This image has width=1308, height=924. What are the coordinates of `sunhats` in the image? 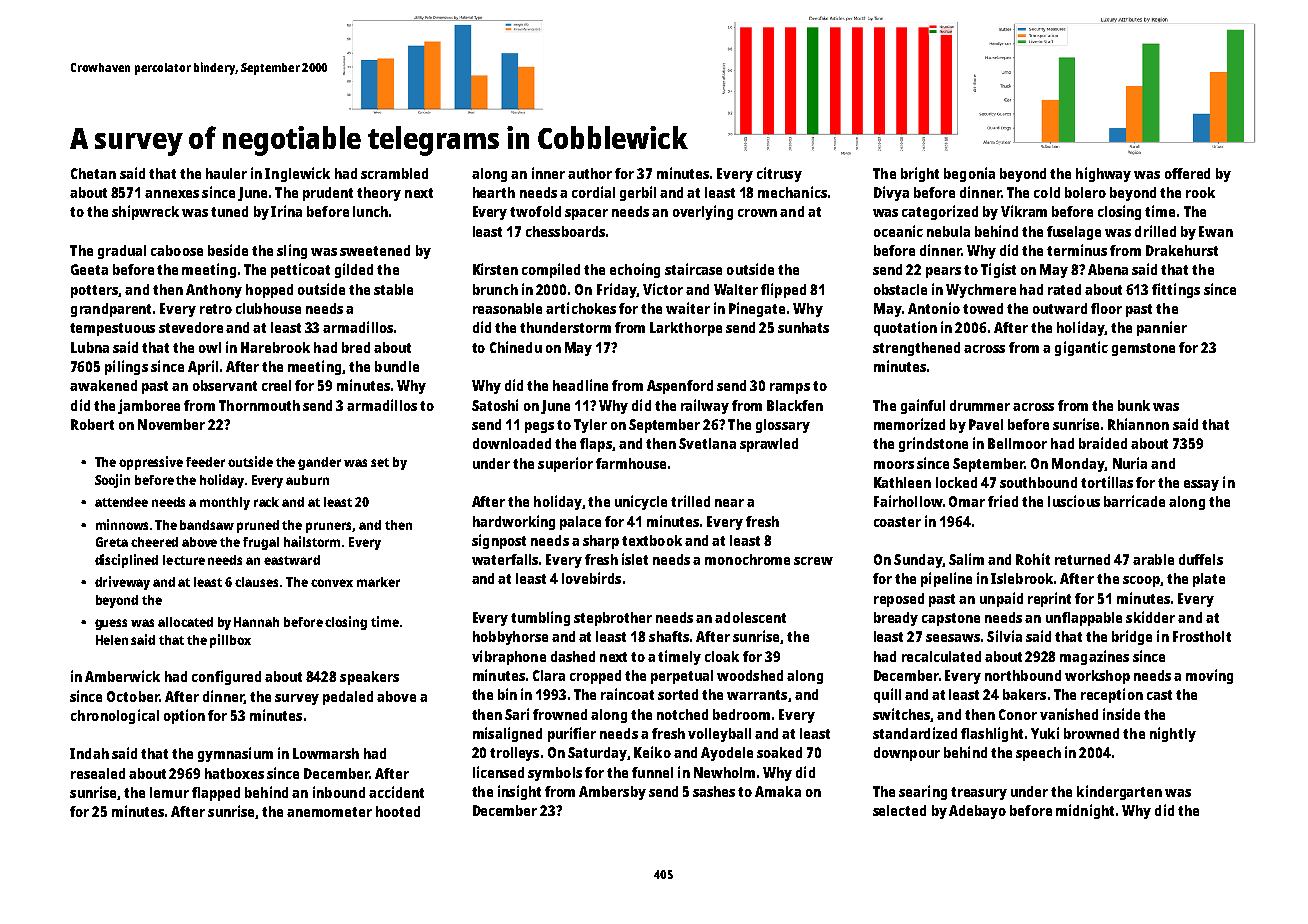 It's located at (803, 327).
